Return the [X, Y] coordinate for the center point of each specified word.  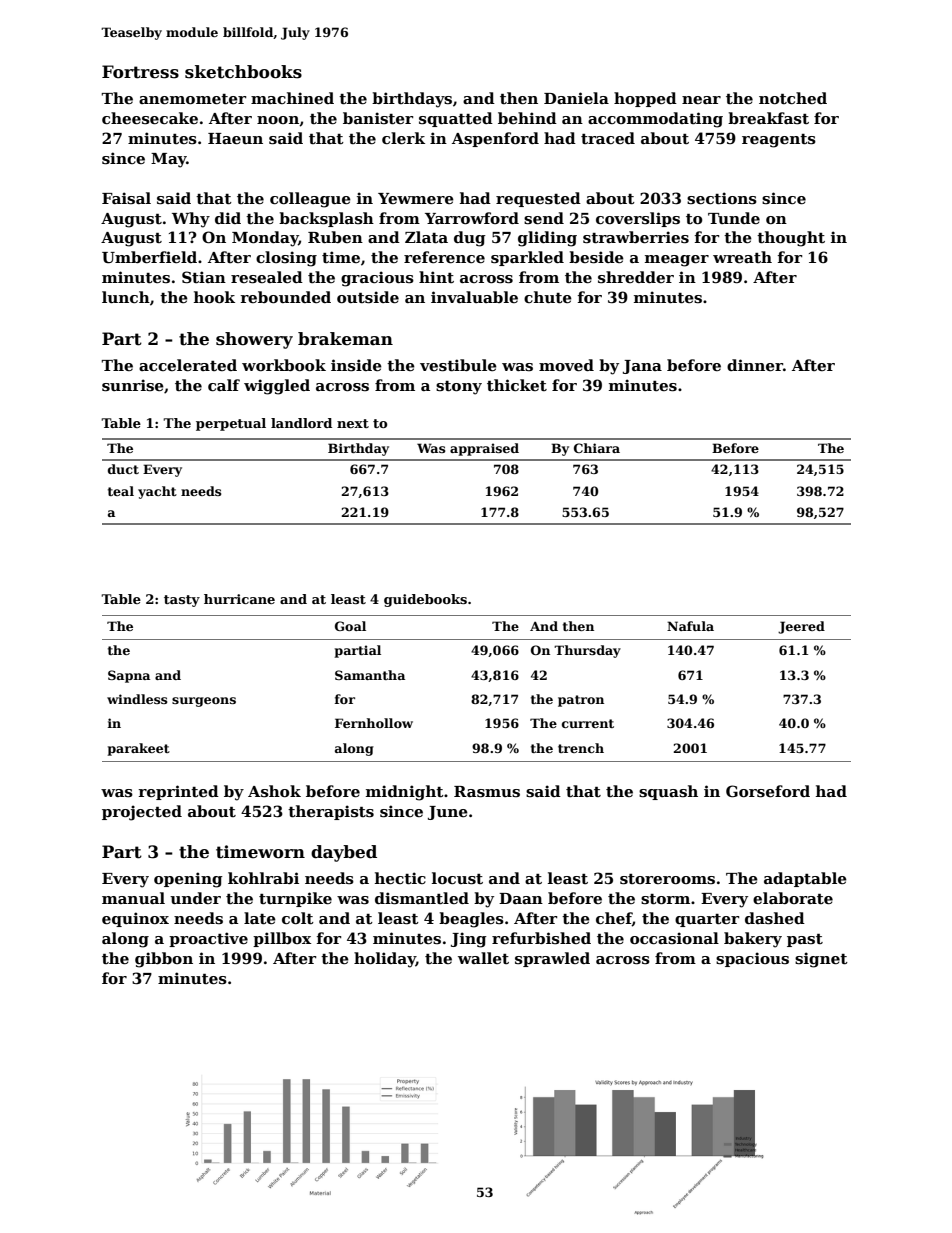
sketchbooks [243, 72]
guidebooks [425, 600]
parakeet [139, 749]
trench [581, 748]
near [701, 100]
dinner [755, 365]
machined [292, 98]
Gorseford [768, 791]
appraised [484, 449]
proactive [208, 939]
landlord [301, 423]
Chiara [597, 448]
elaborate [793, 898]
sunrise [133, 385]
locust [457, 878]
